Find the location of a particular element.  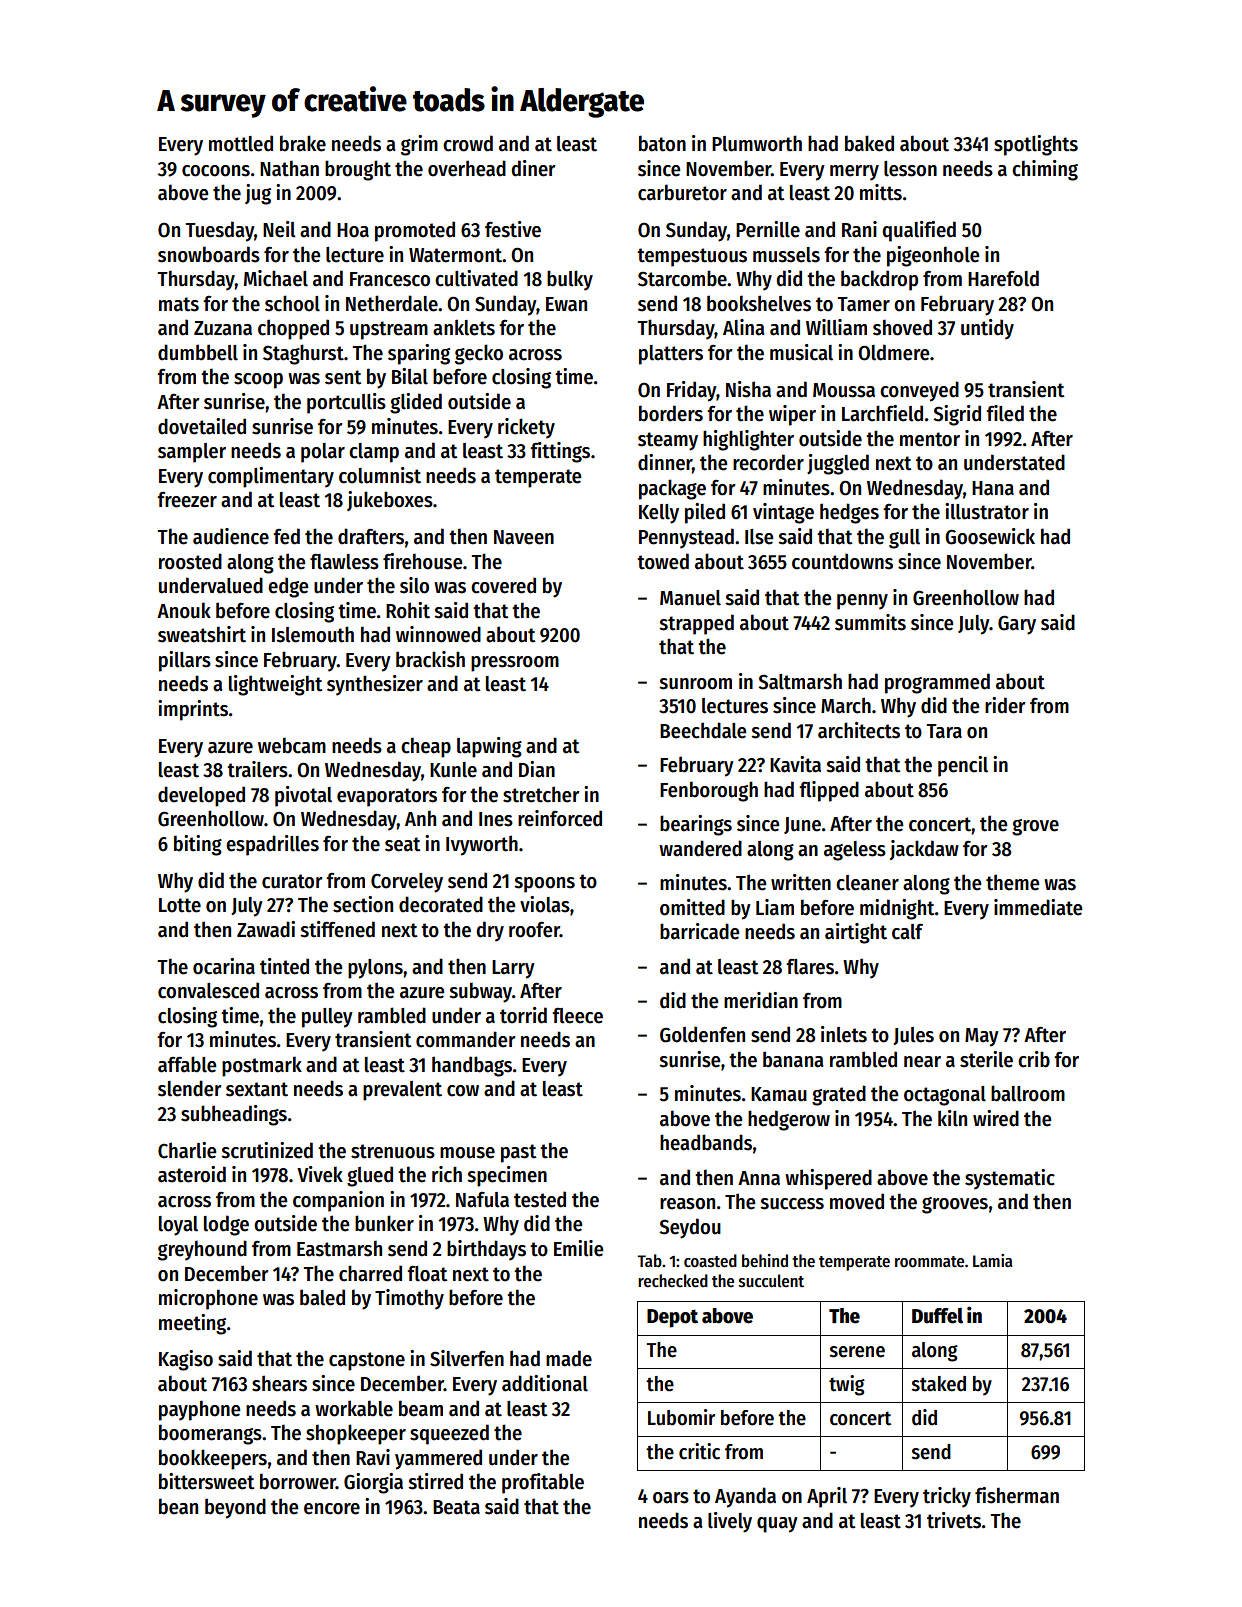

mentor is located at coordinates (930, 439).
